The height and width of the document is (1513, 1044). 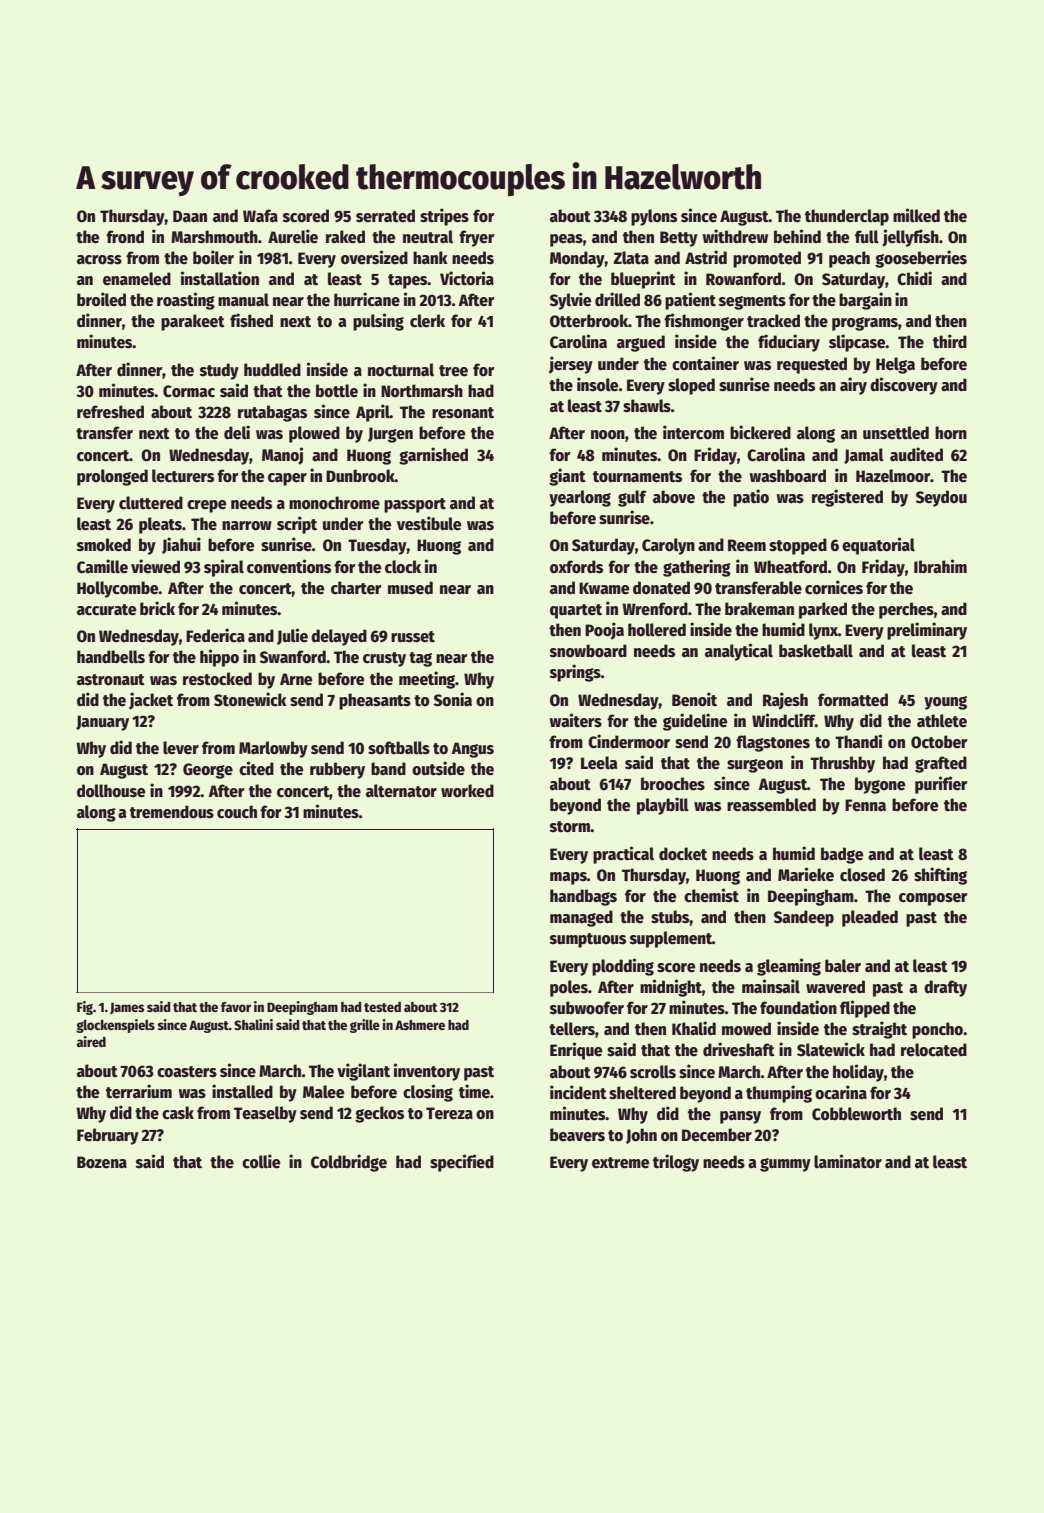 I want to click on prolonged, so click(x=112, y=477).
